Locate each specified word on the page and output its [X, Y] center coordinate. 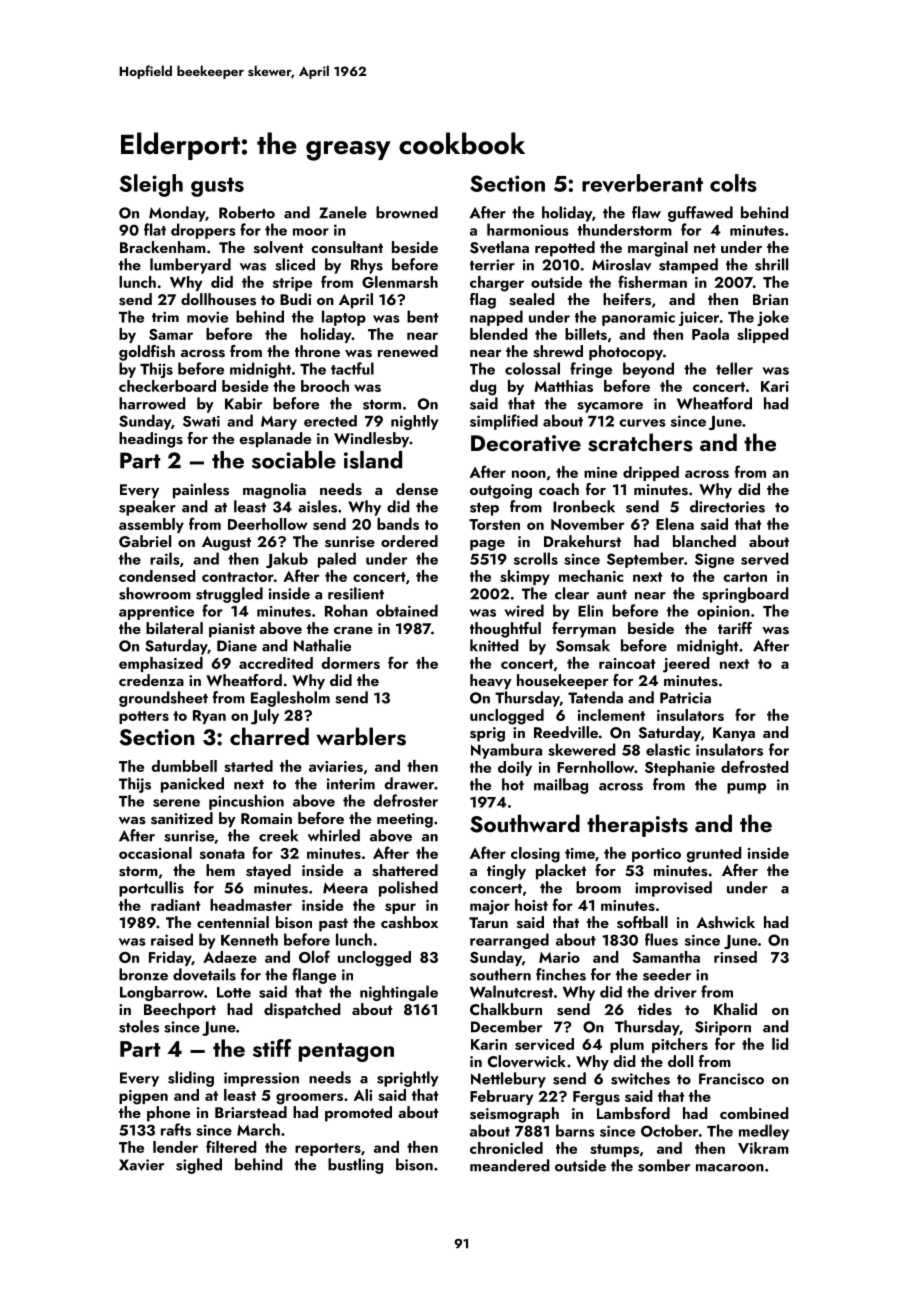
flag [483, 301]
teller [734, 368]
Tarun [488, 922]
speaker [147, 508]
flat [155, 229]
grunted [714, 855]
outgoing [501, 491]
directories [727, 506]
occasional [155, 853]
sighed [199, 1166]
